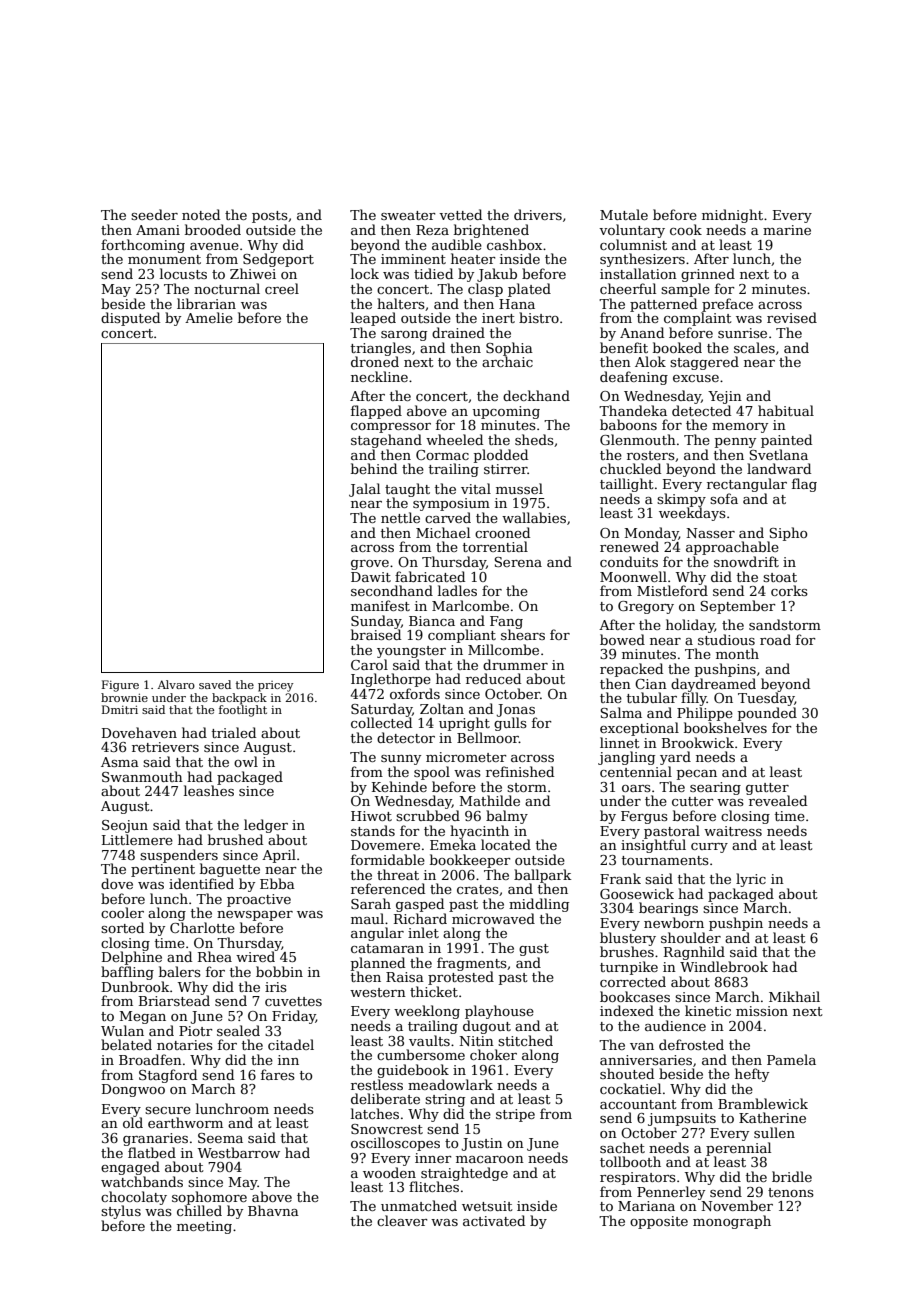 The height and width of the screenshot is (1308, 924). Describe the element at coordinates (365, 273) in the screenshot. I see `lock` at that location.
